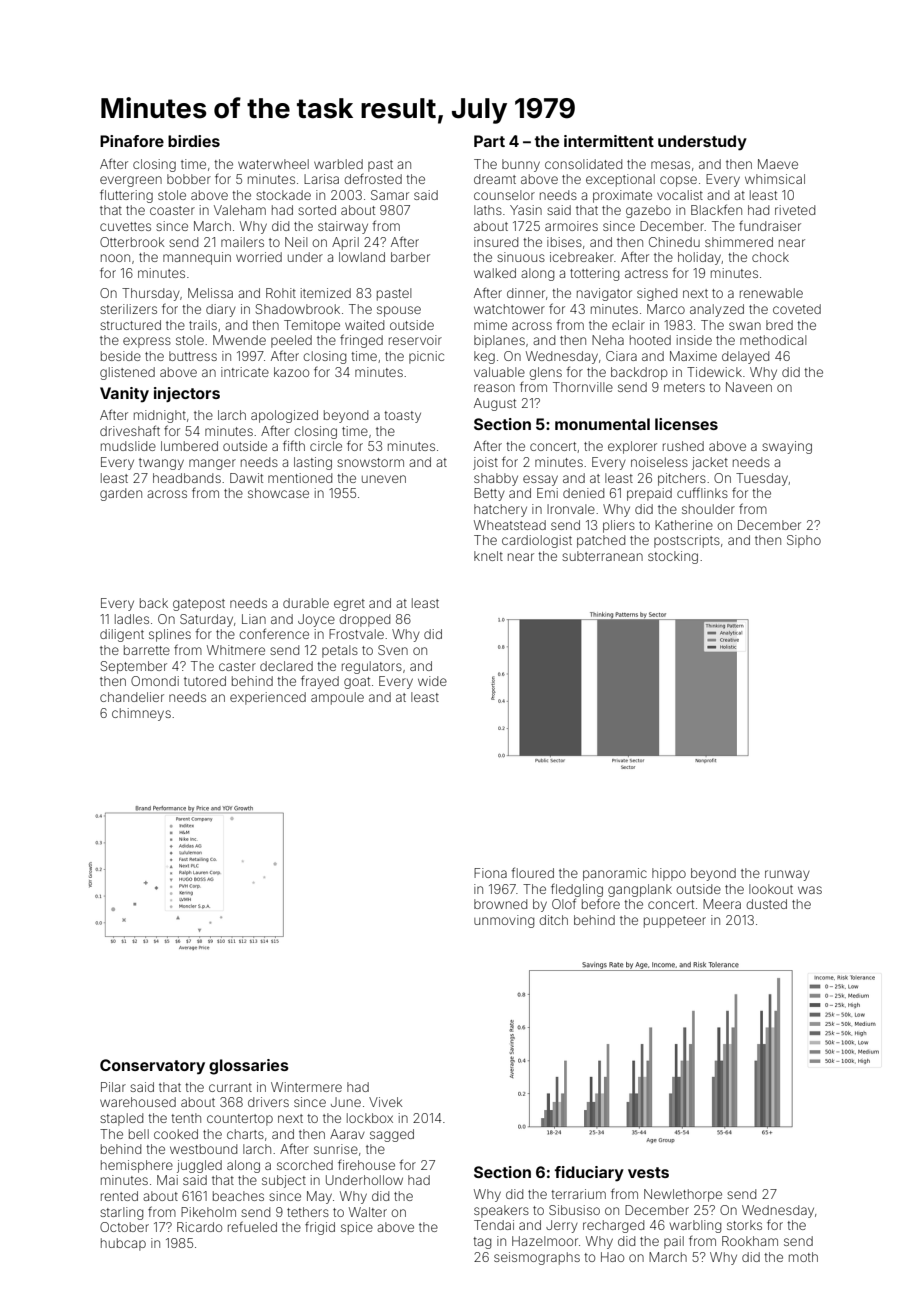 This document has width=924, height=1308. What do you see at coordinates (386, 1102) in the document?
I see `Vivek` at bounding box center [386, 1102].
